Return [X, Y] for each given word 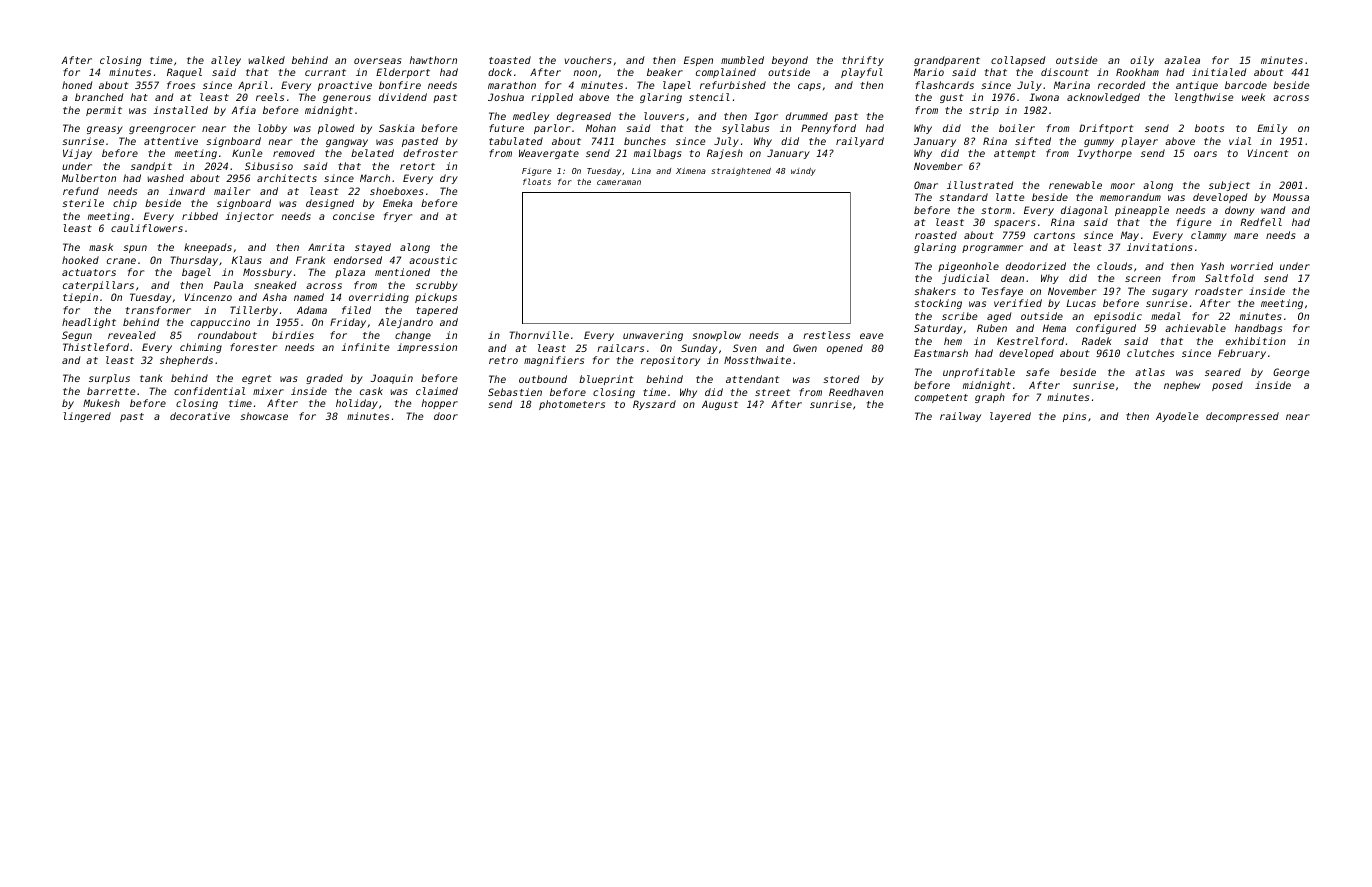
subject [1229, 186]
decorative [200, 416]
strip [984, 111]
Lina [641, 171]
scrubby [437, 286]
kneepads [208, 248]
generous [347, 99]
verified [1018, 303]
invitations [1159, 247]
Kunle [247, 153]
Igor [766, 117]
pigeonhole [968, 267]
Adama [312, 310]
